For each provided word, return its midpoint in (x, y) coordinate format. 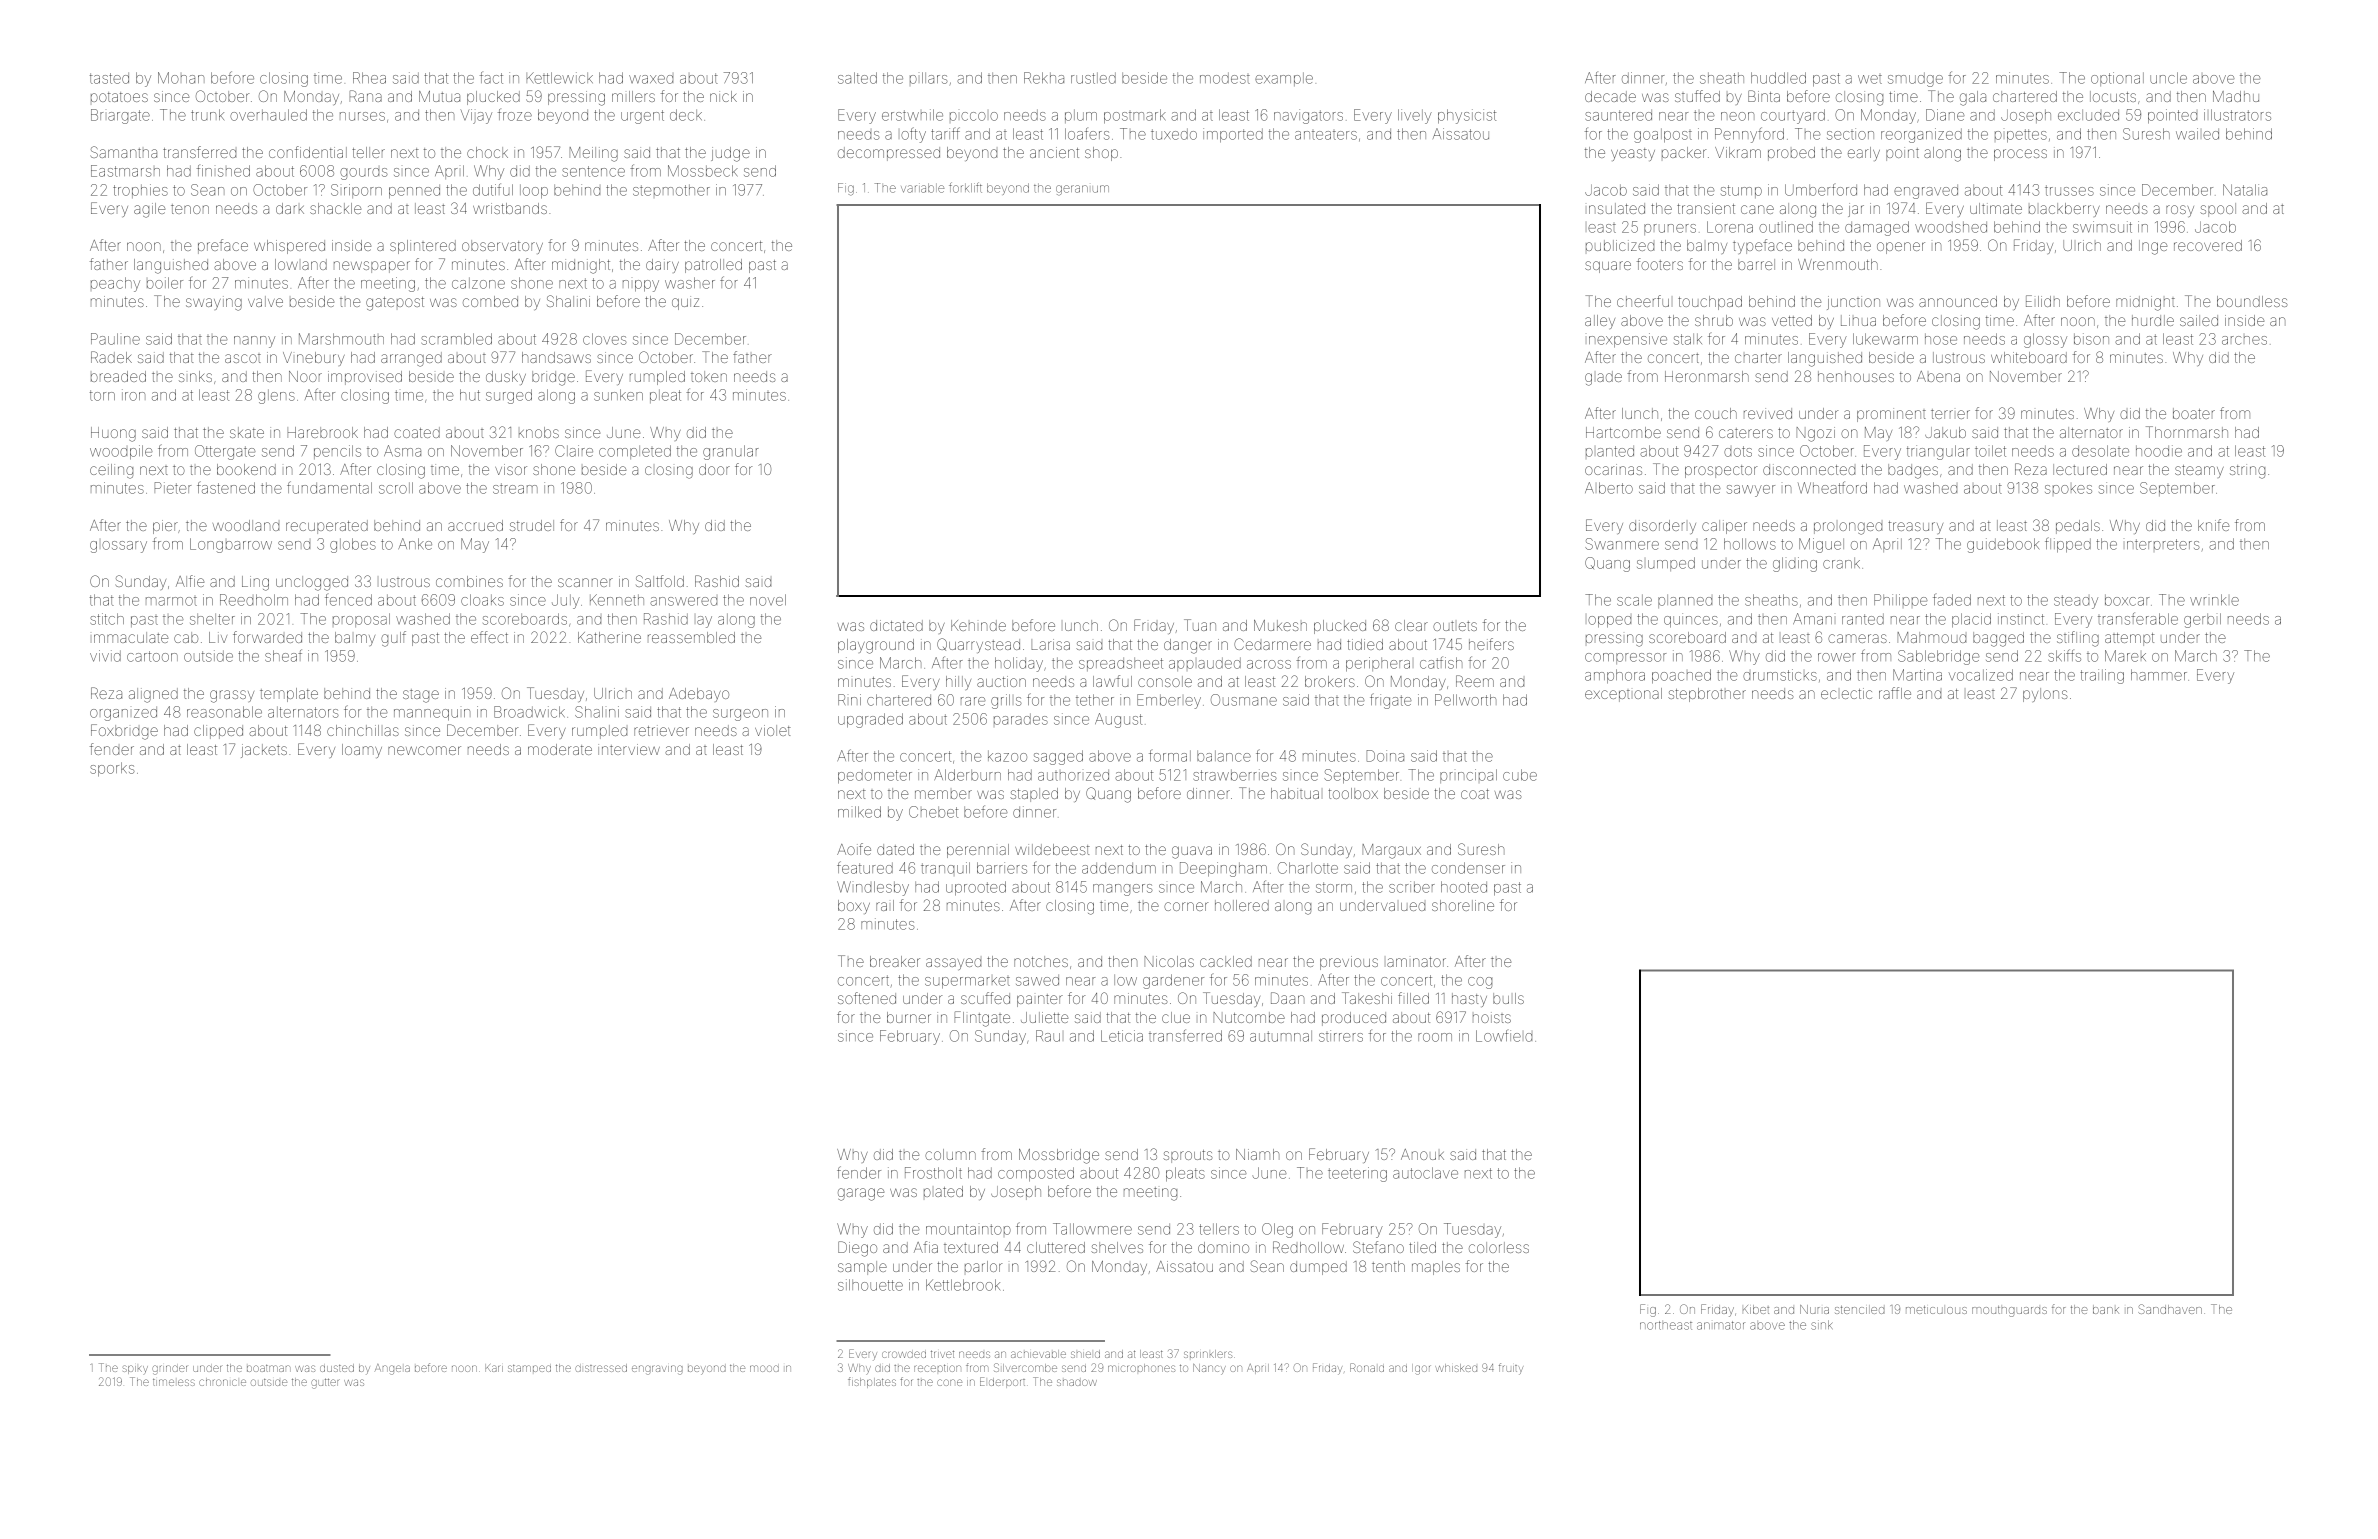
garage (861, 1194)
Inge (2153, 247)
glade (1603, 378)
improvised (365, 378)
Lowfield (1504, 1036)
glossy (2045, 340)
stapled (1034, 795)
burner (909, 1017)
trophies (140, 191)
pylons (2045, 695)
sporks (113, 769)
